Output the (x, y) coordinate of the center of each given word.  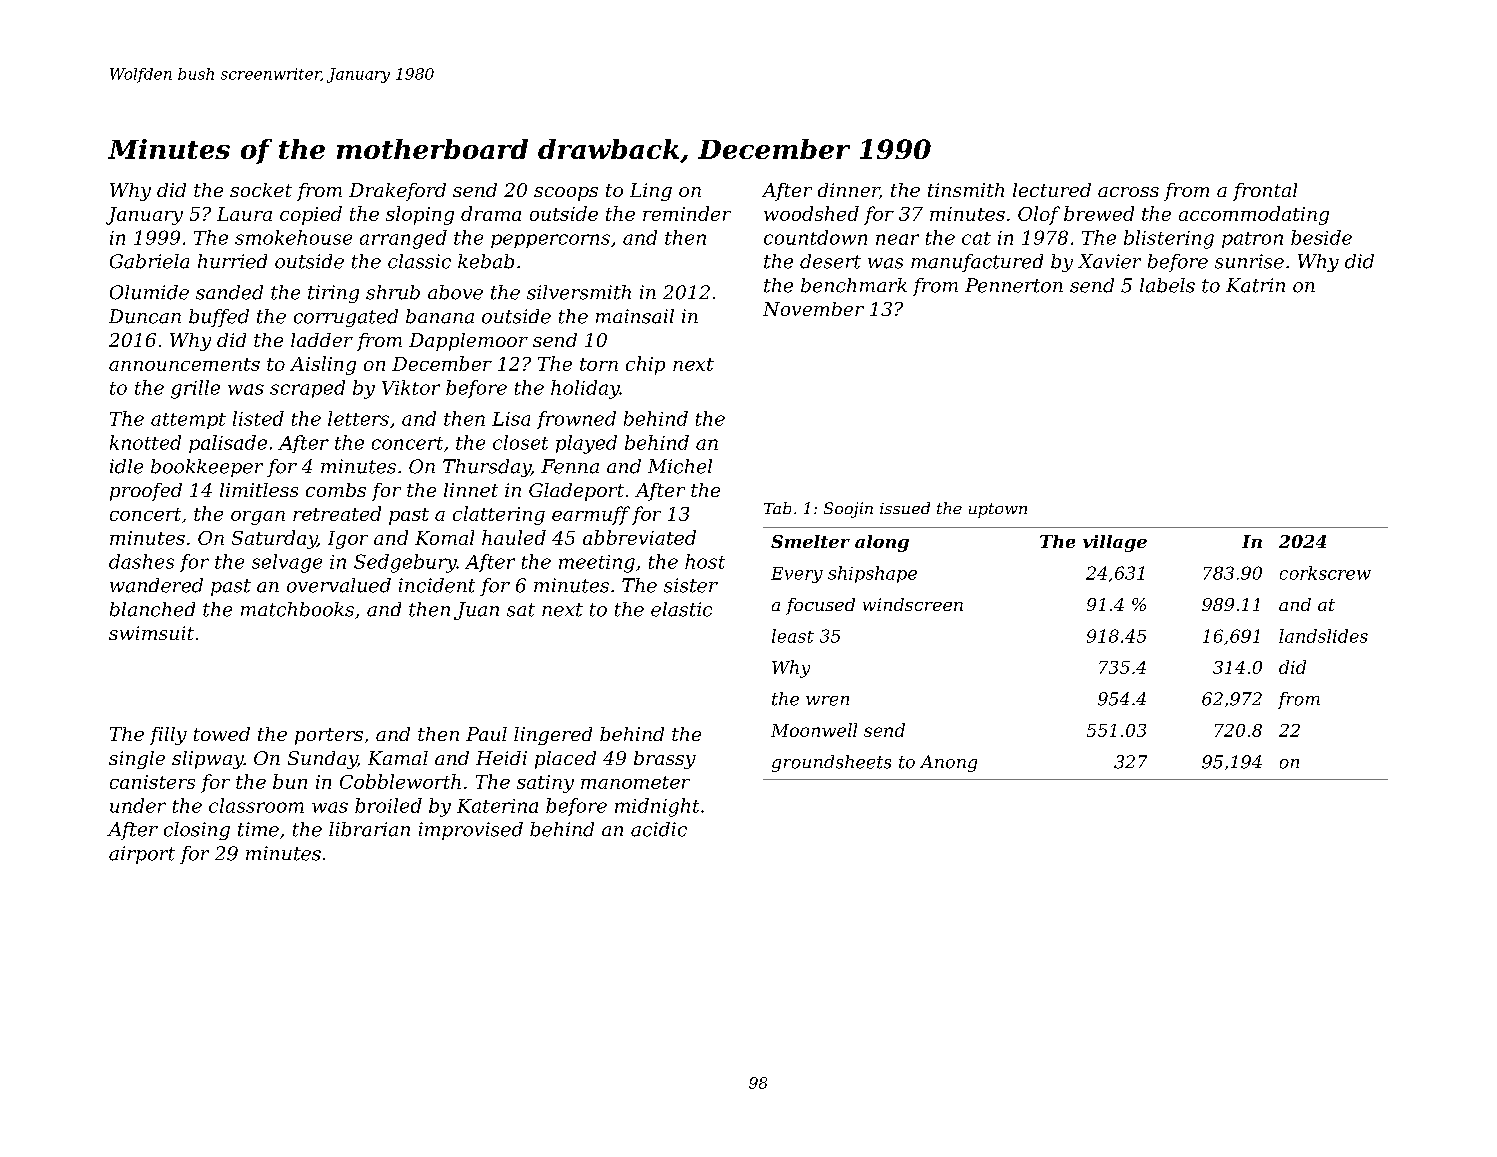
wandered (156, 585)
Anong (948, 763)
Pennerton (1014, 285)
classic (419, 261)
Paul (486, 734)
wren (827, 701)
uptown (998, 510)
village (1115, 543)
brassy (665, 760)
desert (830, 261)
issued (905, 508)
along (882, 543)
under (138, 805)
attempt (188, 421)
